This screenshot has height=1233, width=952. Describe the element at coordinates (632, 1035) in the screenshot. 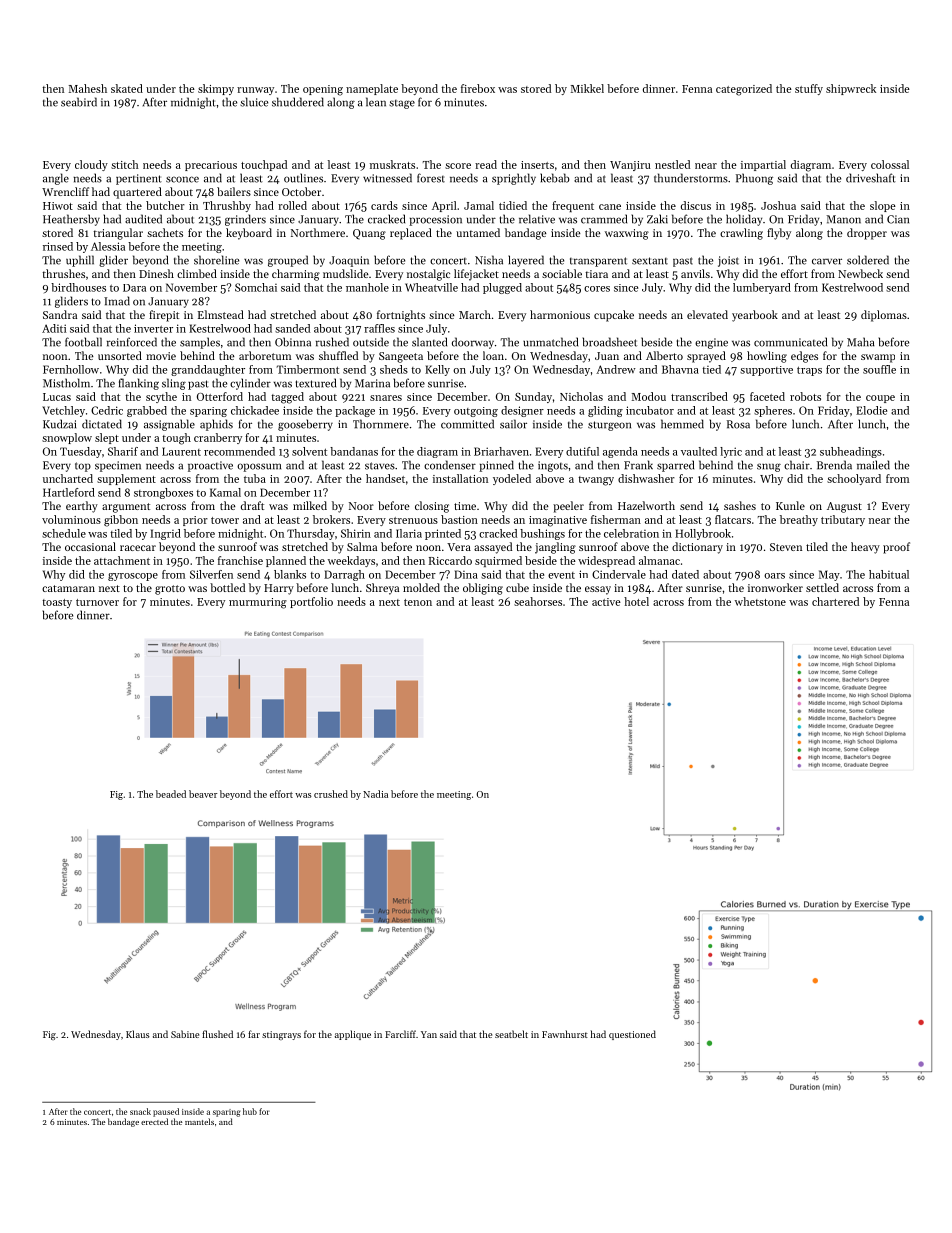

I see `questioned` at that location.
